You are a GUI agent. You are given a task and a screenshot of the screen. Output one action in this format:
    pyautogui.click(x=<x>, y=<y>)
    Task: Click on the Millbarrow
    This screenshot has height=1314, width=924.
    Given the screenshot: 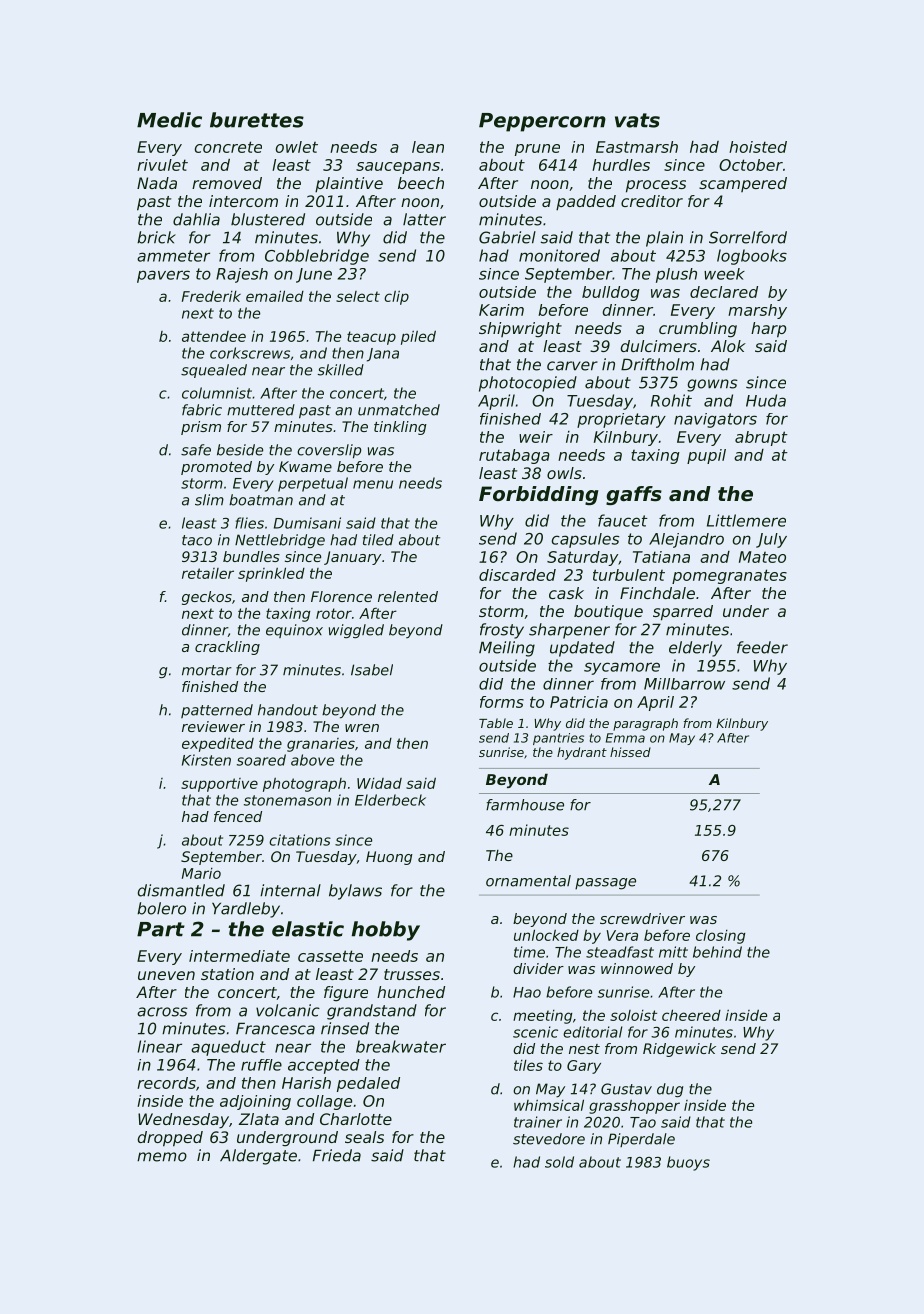 What is the action you would take?
    pyautogui.click(x=684, y=684)
